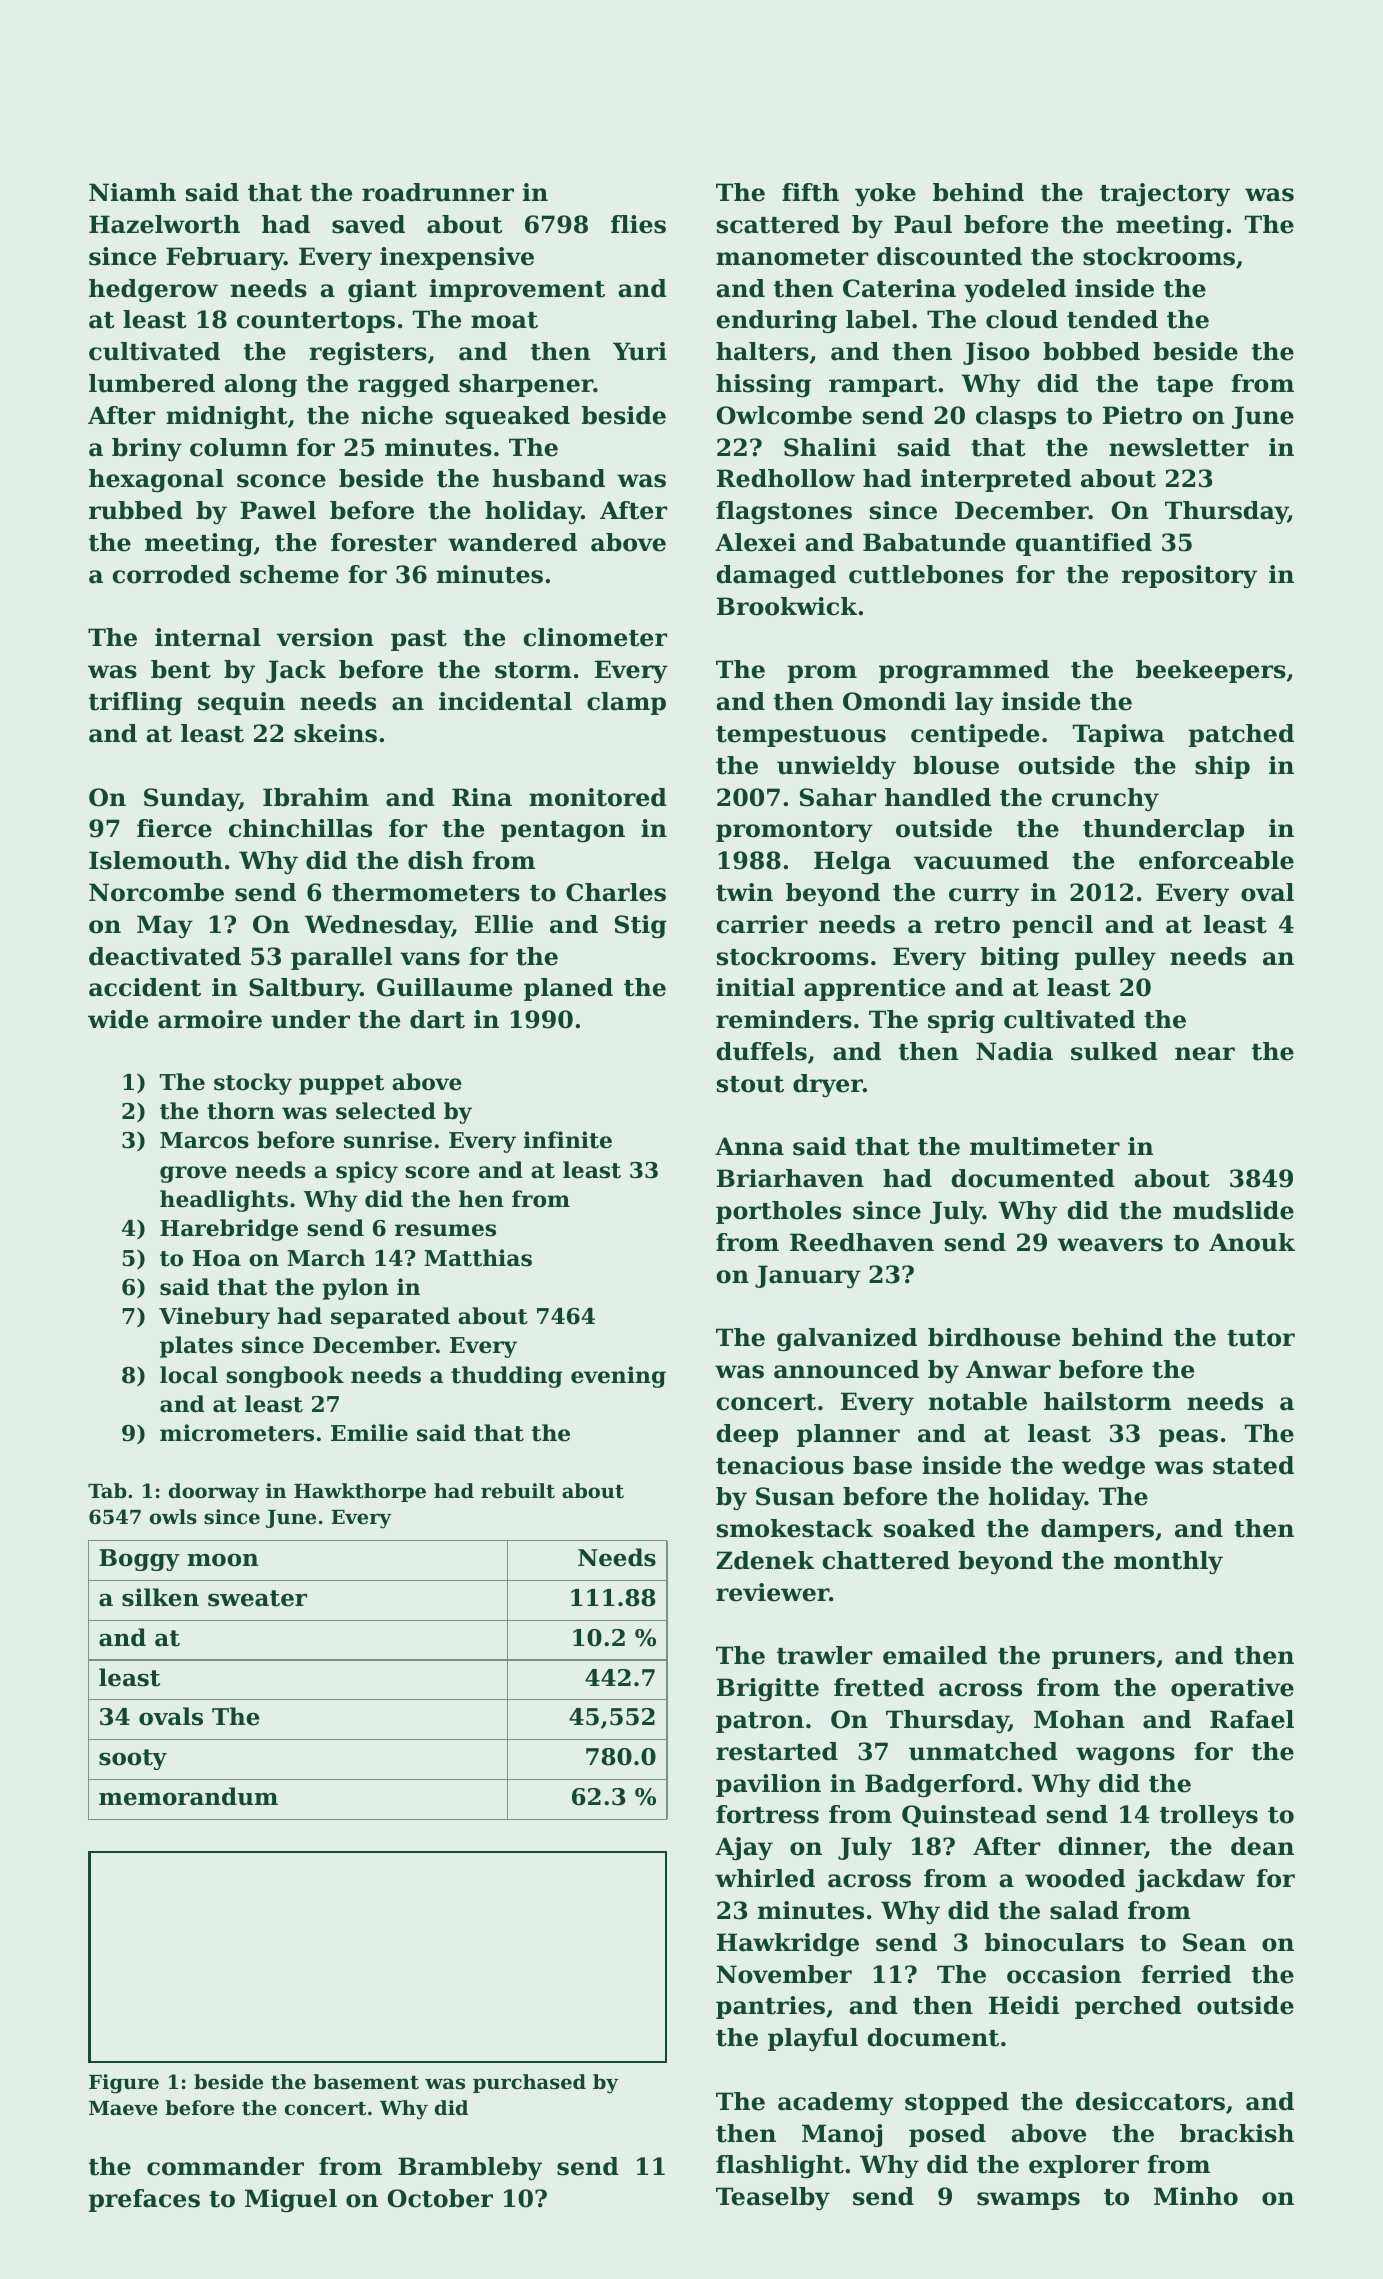  I want to click on separated, so click(390, 1318).
